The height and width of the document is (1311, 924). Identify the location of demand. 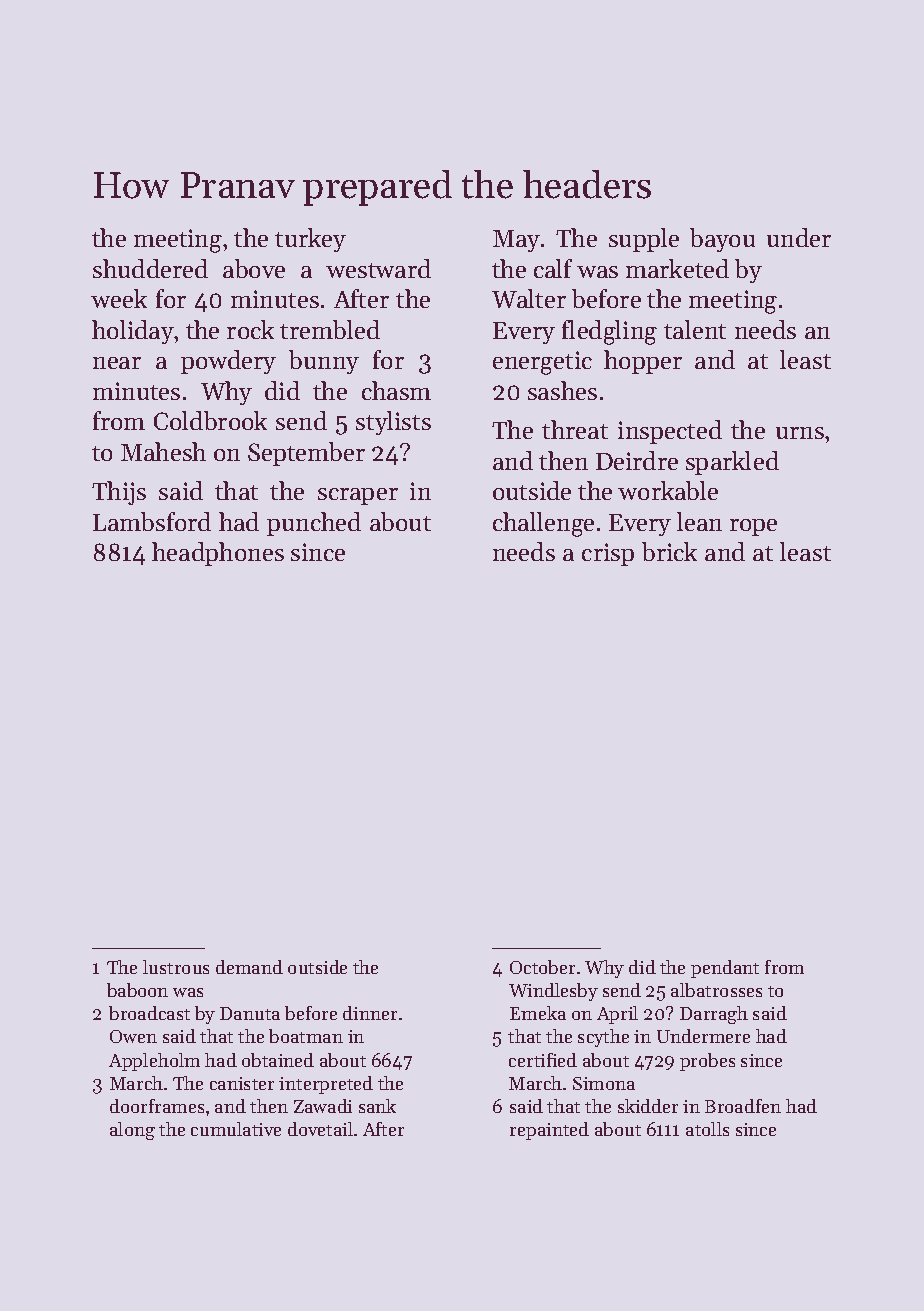
(249, 967).
